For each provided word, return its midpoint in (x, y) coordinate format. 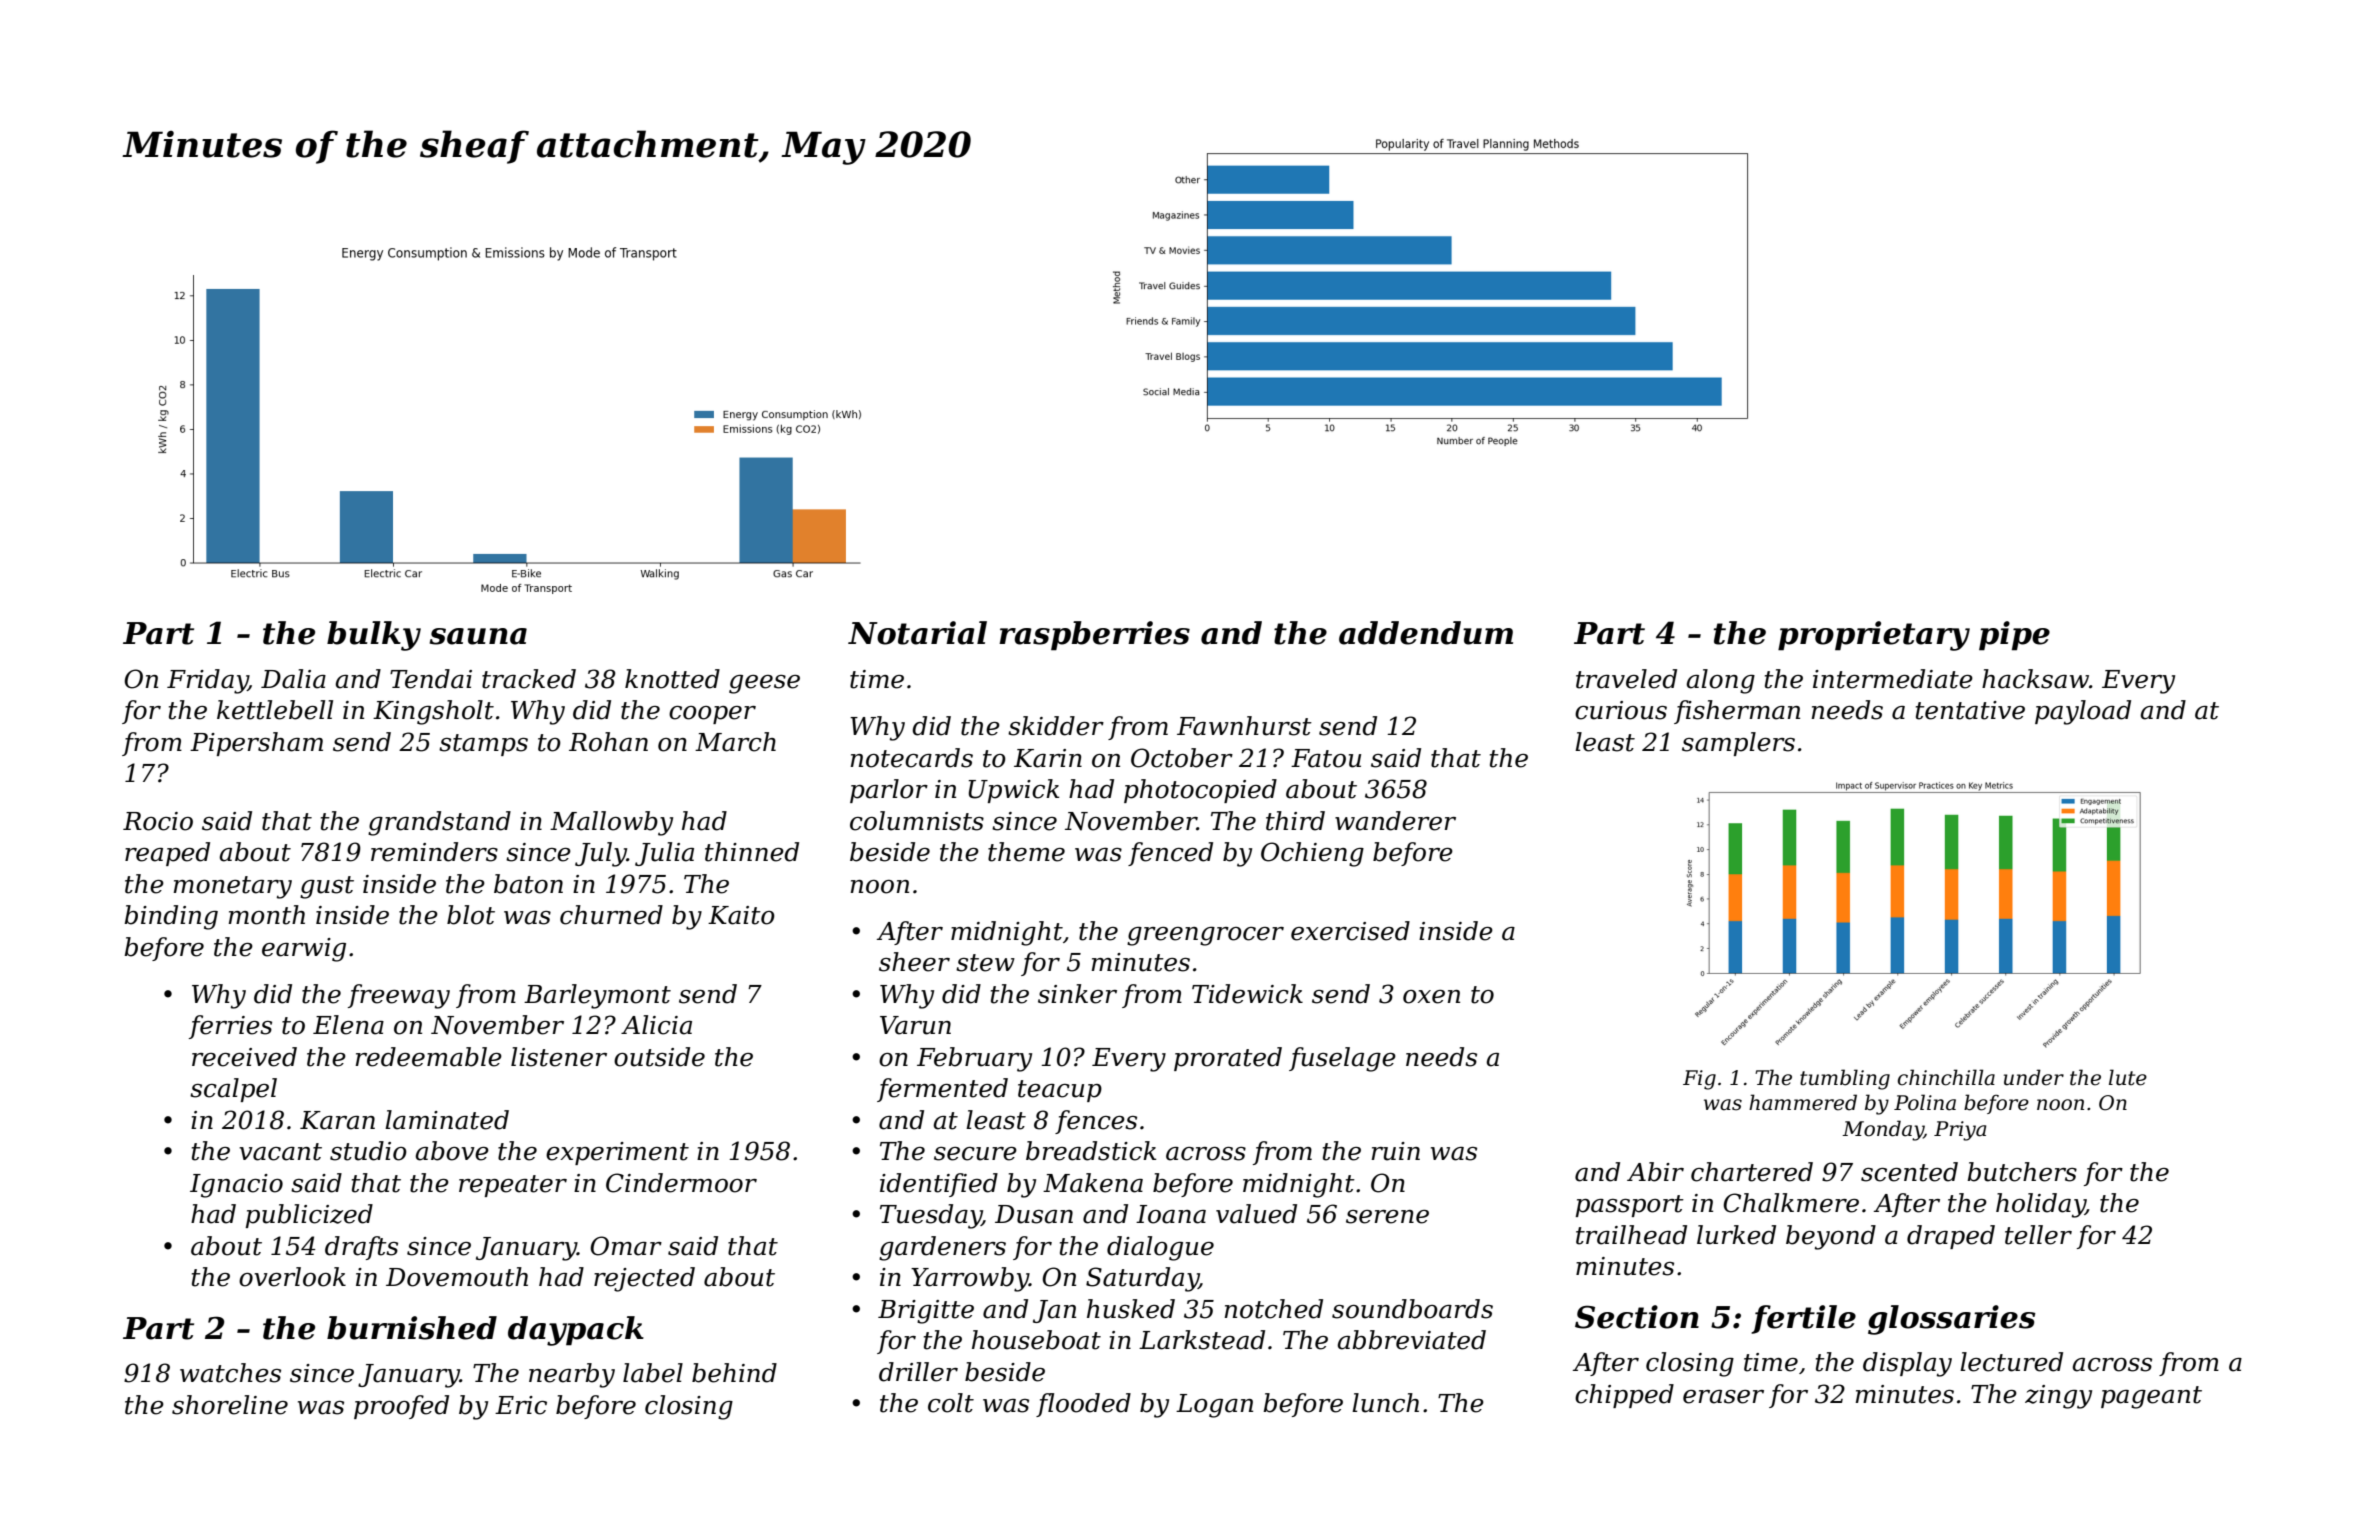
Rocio (158, 821)
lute (2128, 1077)
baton (528, 884)
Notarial (917, 633)
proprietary (1874, 636)
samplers (1738, 744)
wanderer (1395, 821)
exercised (1350, 931)
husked (1131, 1309)
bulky (374, 636)
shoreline (230, 1405)
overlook (292, 1277)
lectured (2011, 1362)
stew (985, 963)
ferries (230, 1027)
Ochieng (1312, 854)
